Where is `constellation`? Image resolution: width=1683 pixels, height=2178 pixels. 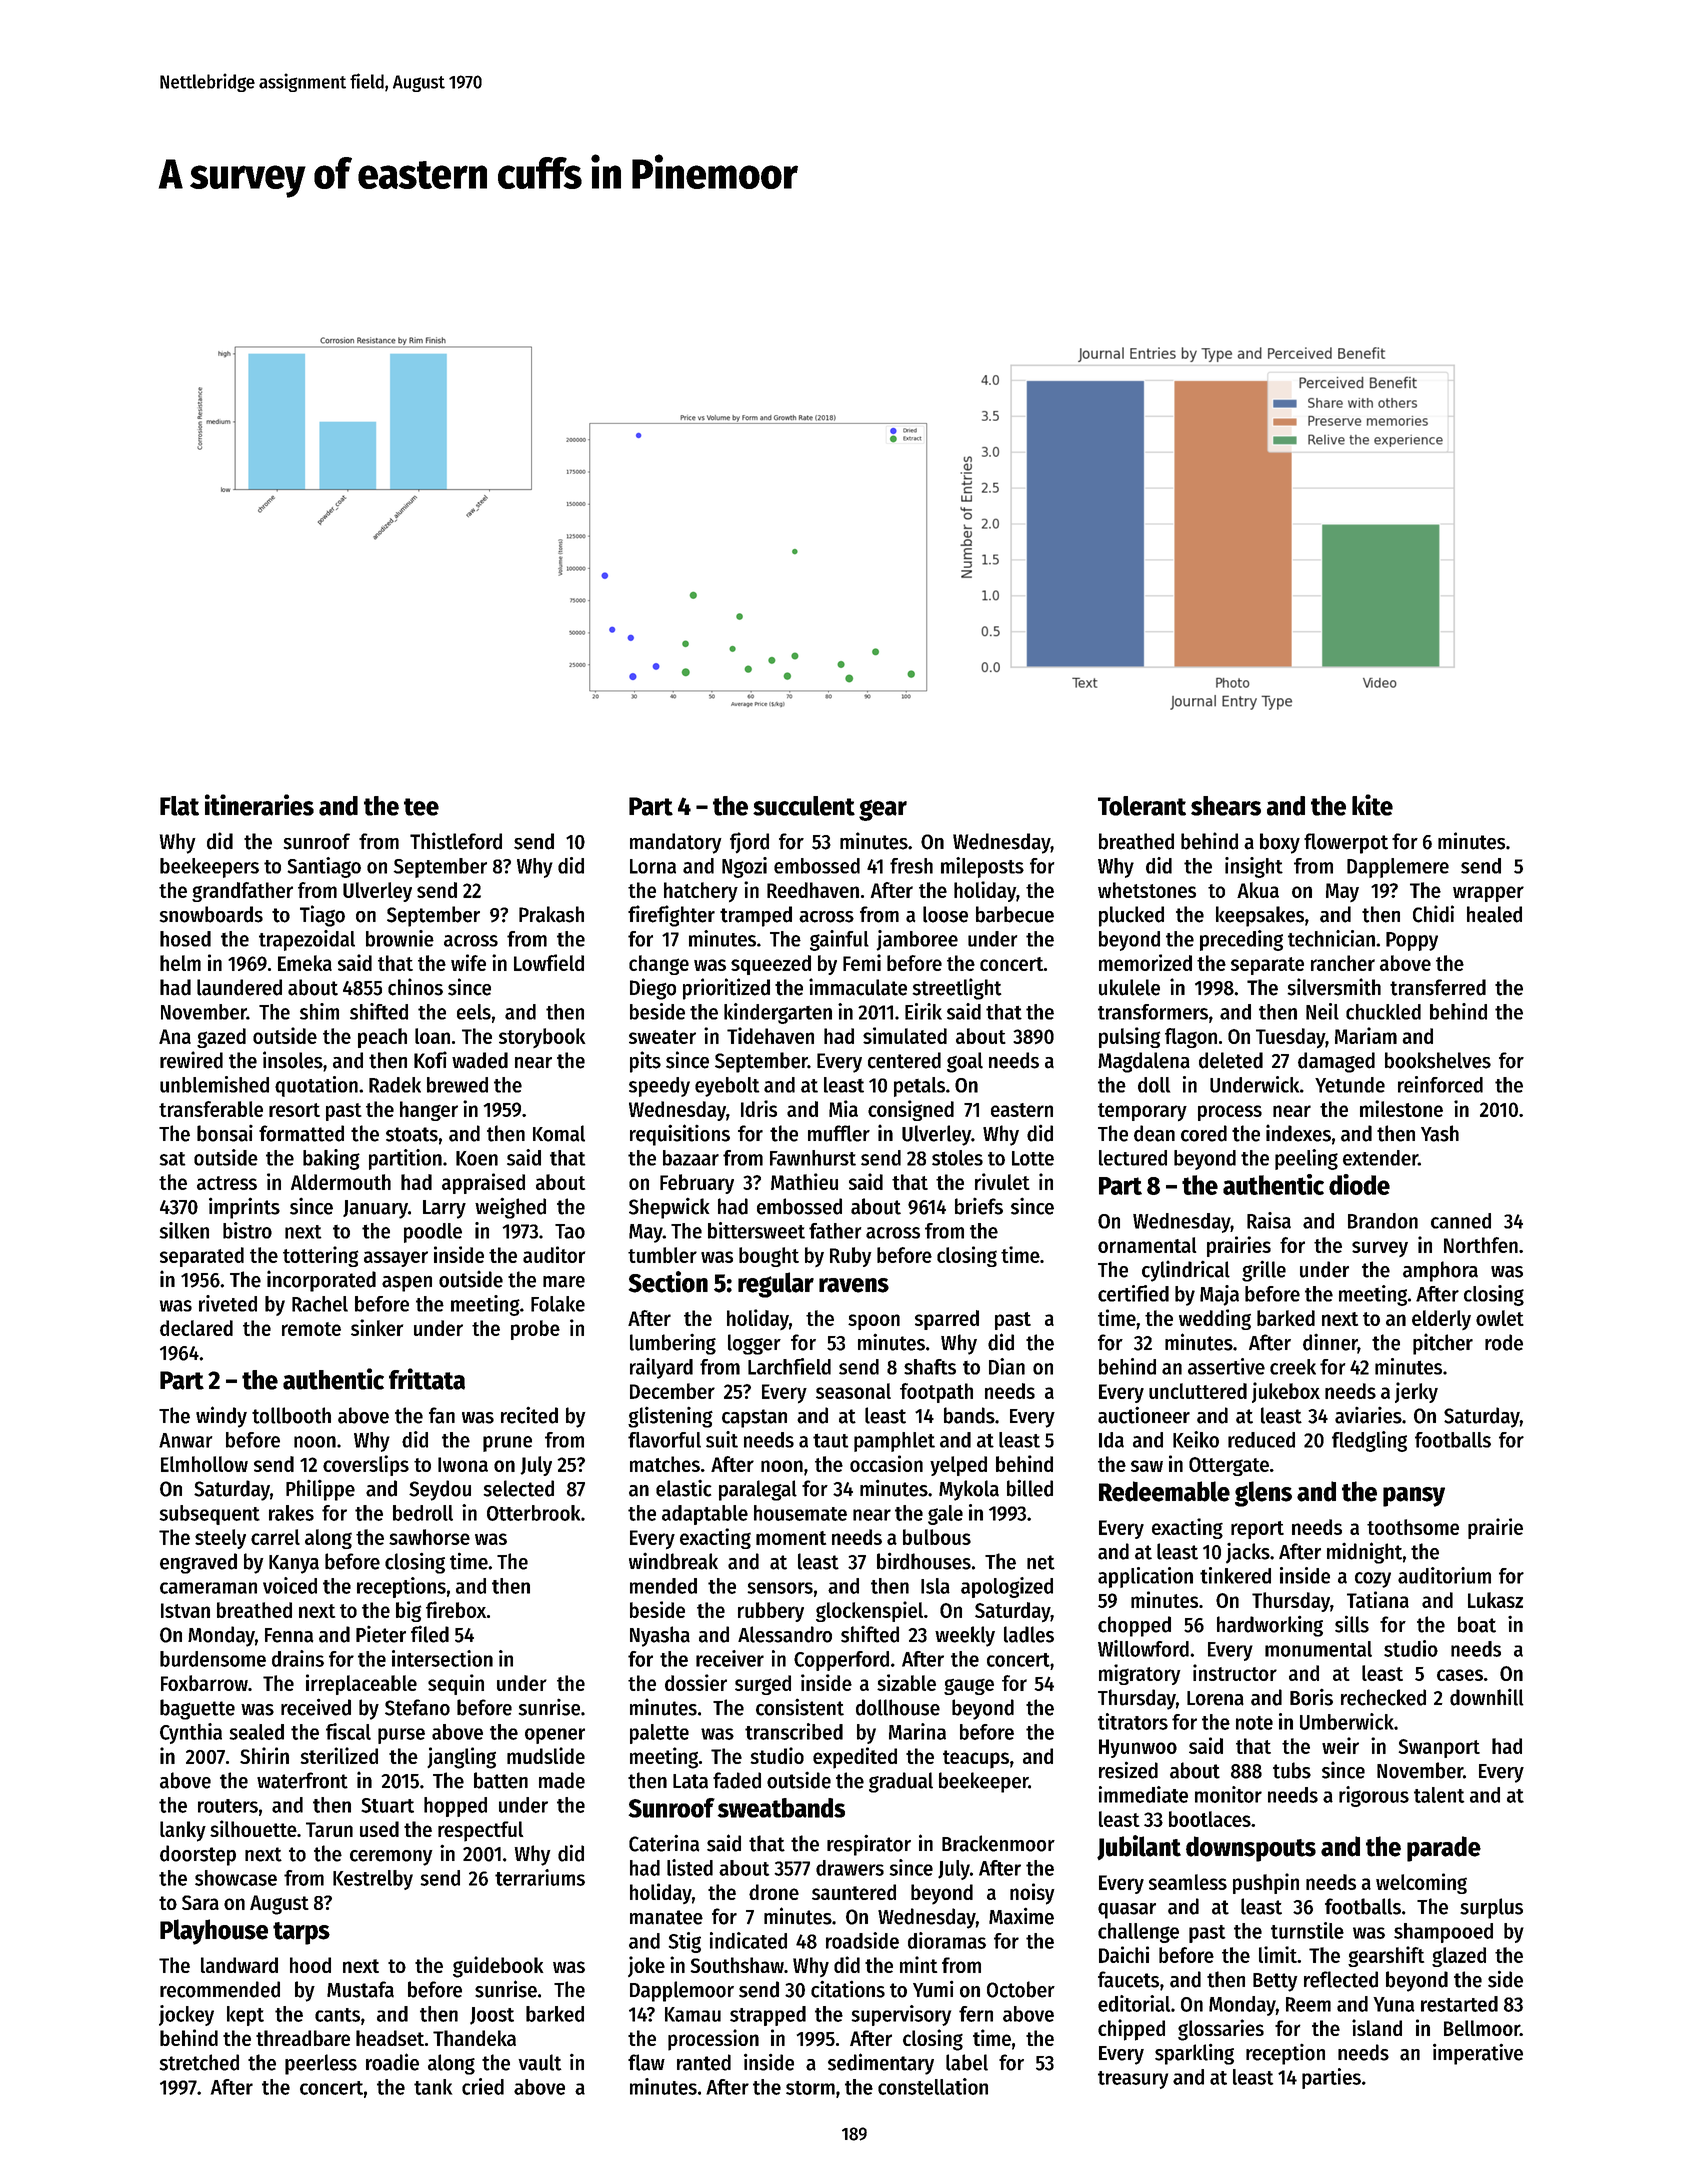
constellation is located at coordinates (933, 2086).
